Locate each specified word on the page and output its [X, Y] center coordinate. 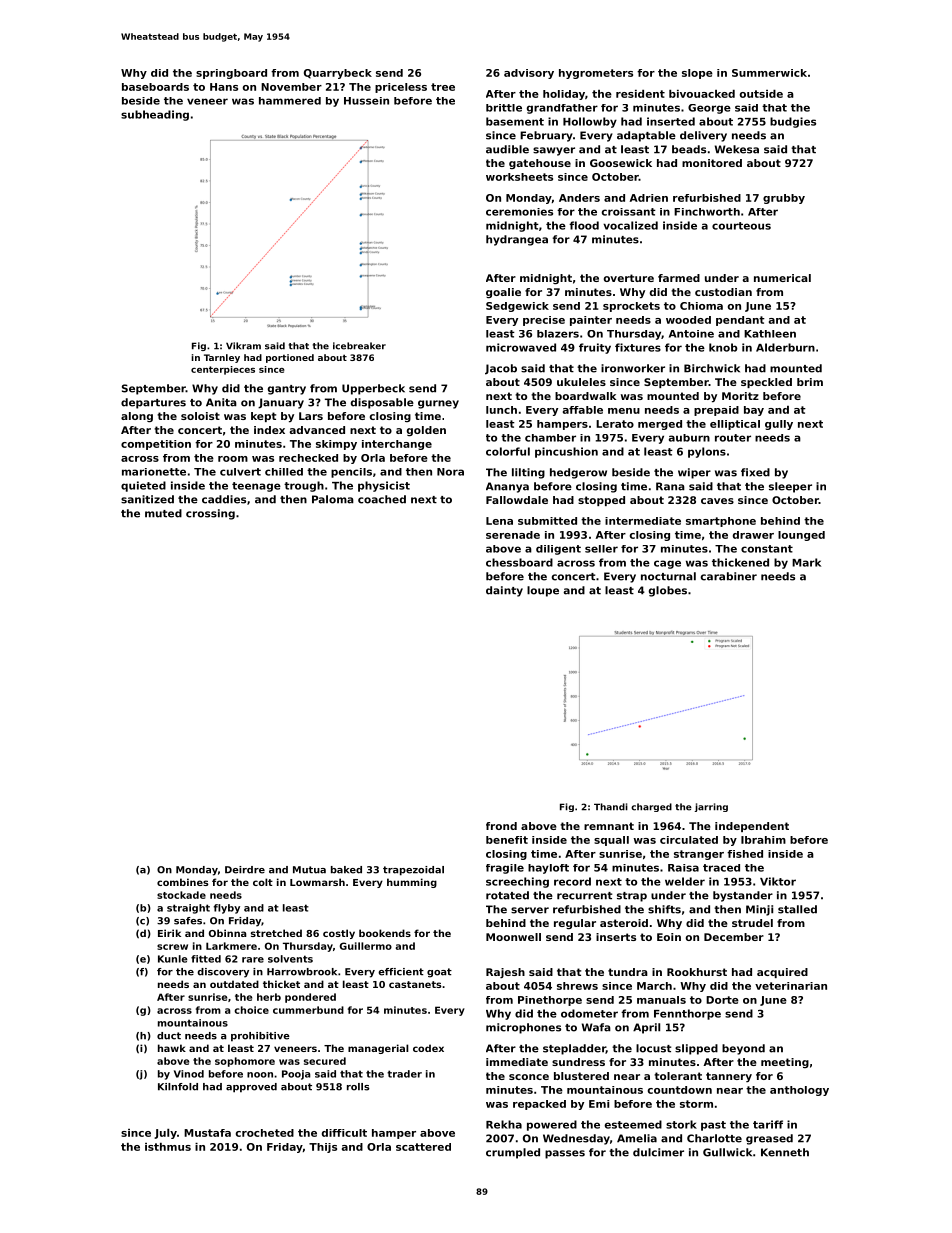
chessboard [519, 562]
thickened [740, 562]
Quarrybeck [338, 74]
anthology [799, 1091]
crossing [210, 514]
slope [697, 74]
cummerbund [308, 1010]
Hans [224, 87]
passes [565, 1154]
